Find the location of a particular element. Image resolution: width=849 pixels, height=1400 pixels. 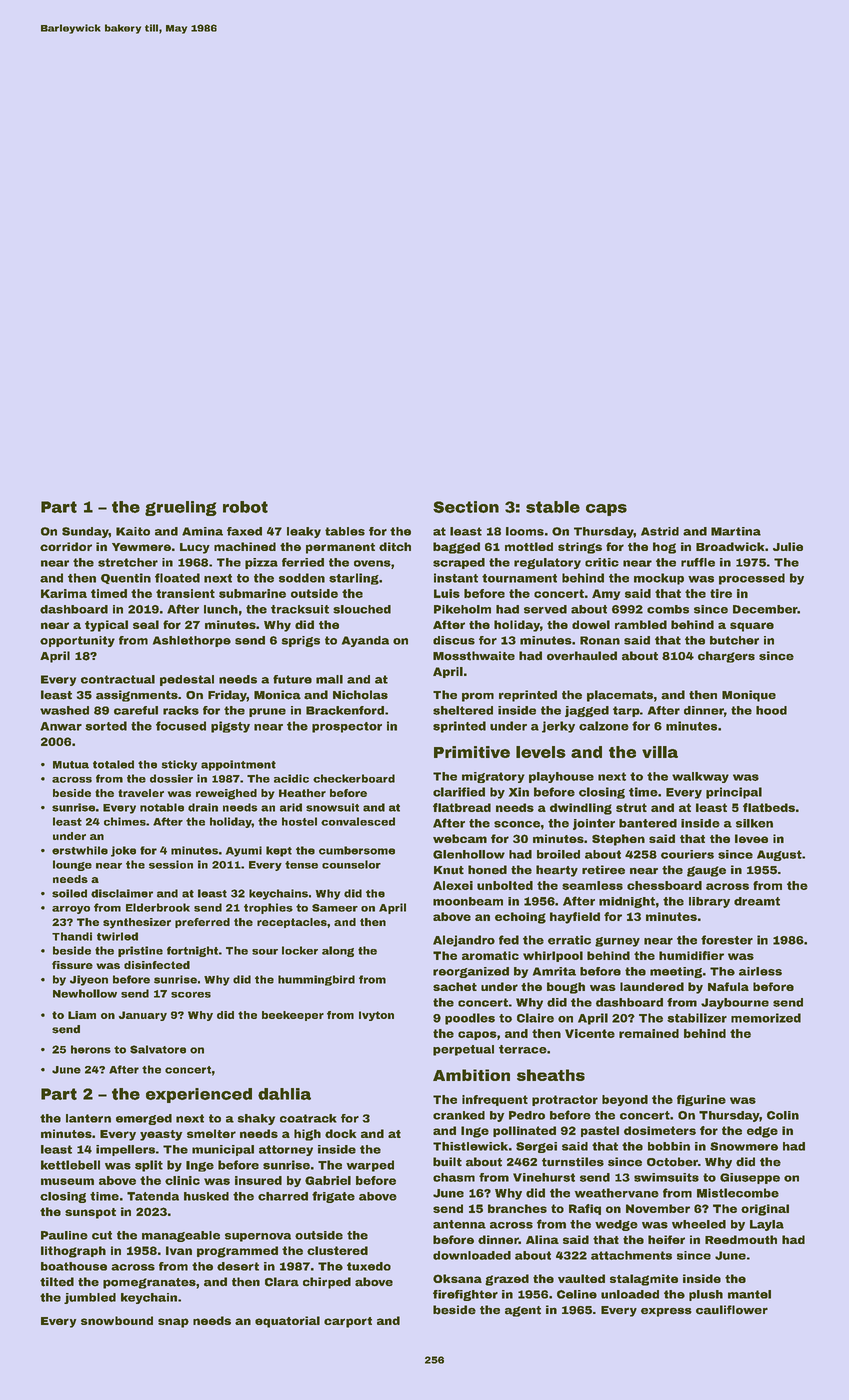

soiled is located at coordinates (69, 893).
